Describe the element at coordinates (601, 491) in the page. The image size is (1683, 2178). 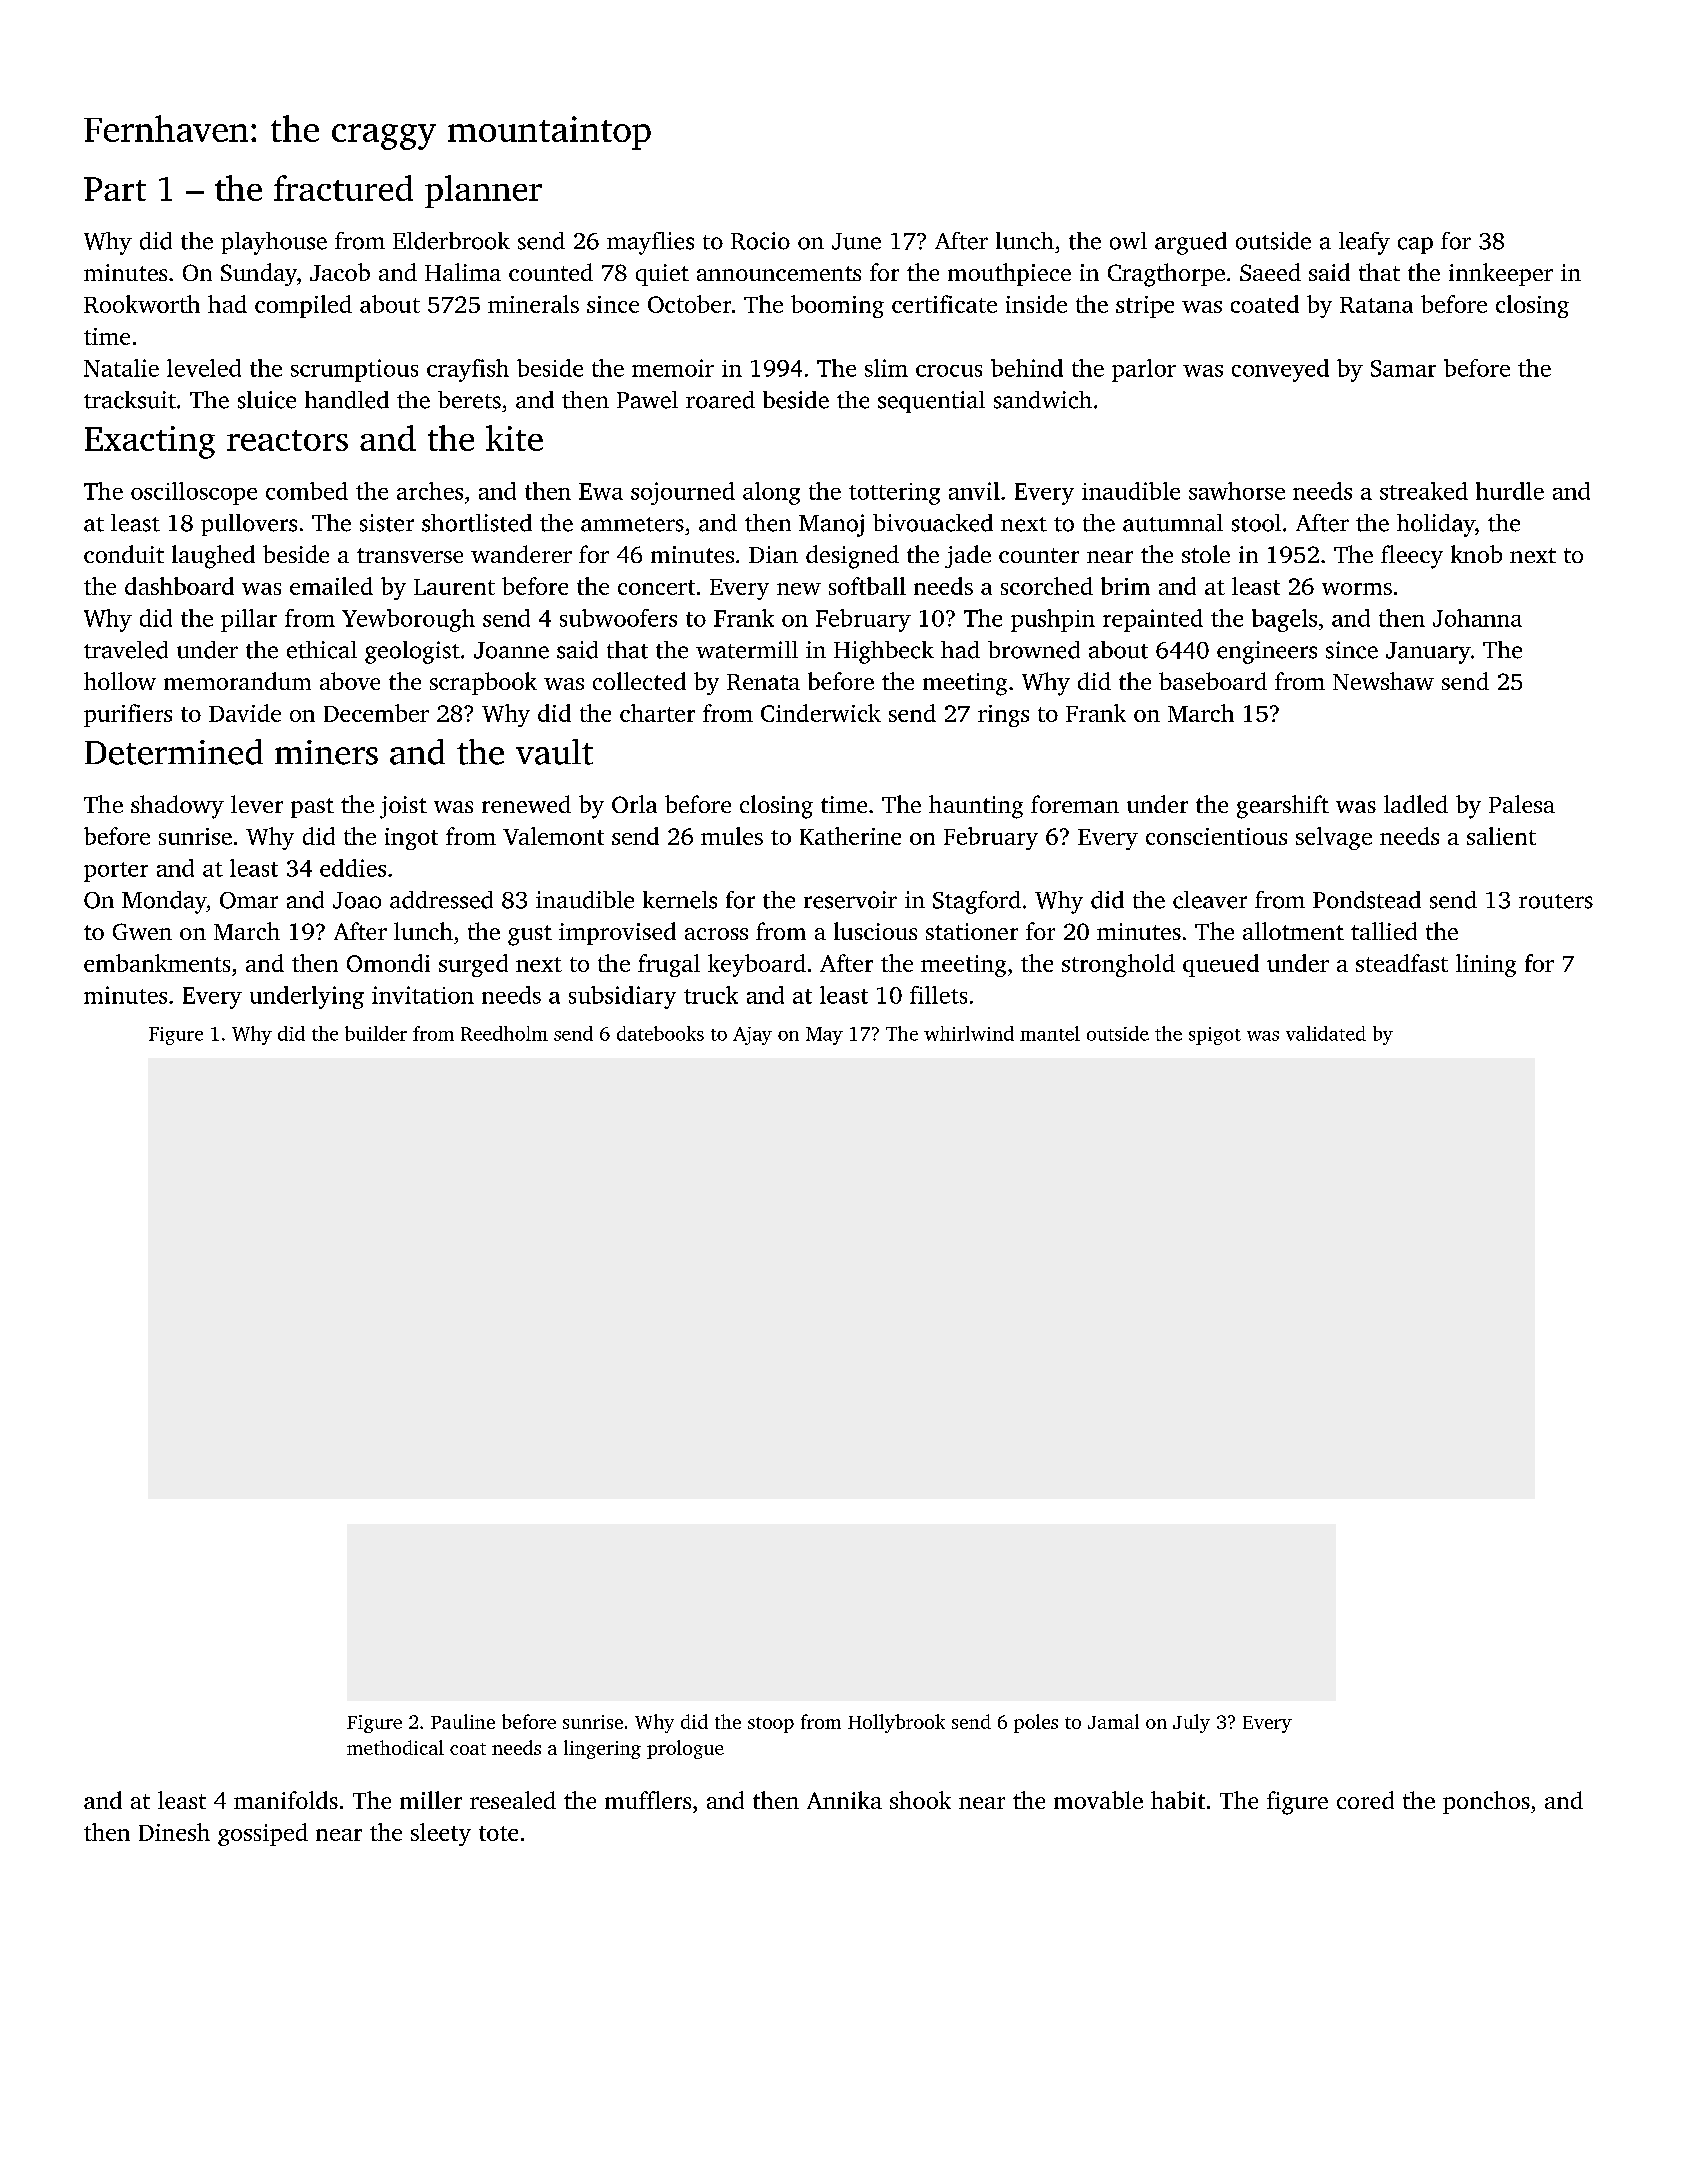
I see `Ewa` at that location.
